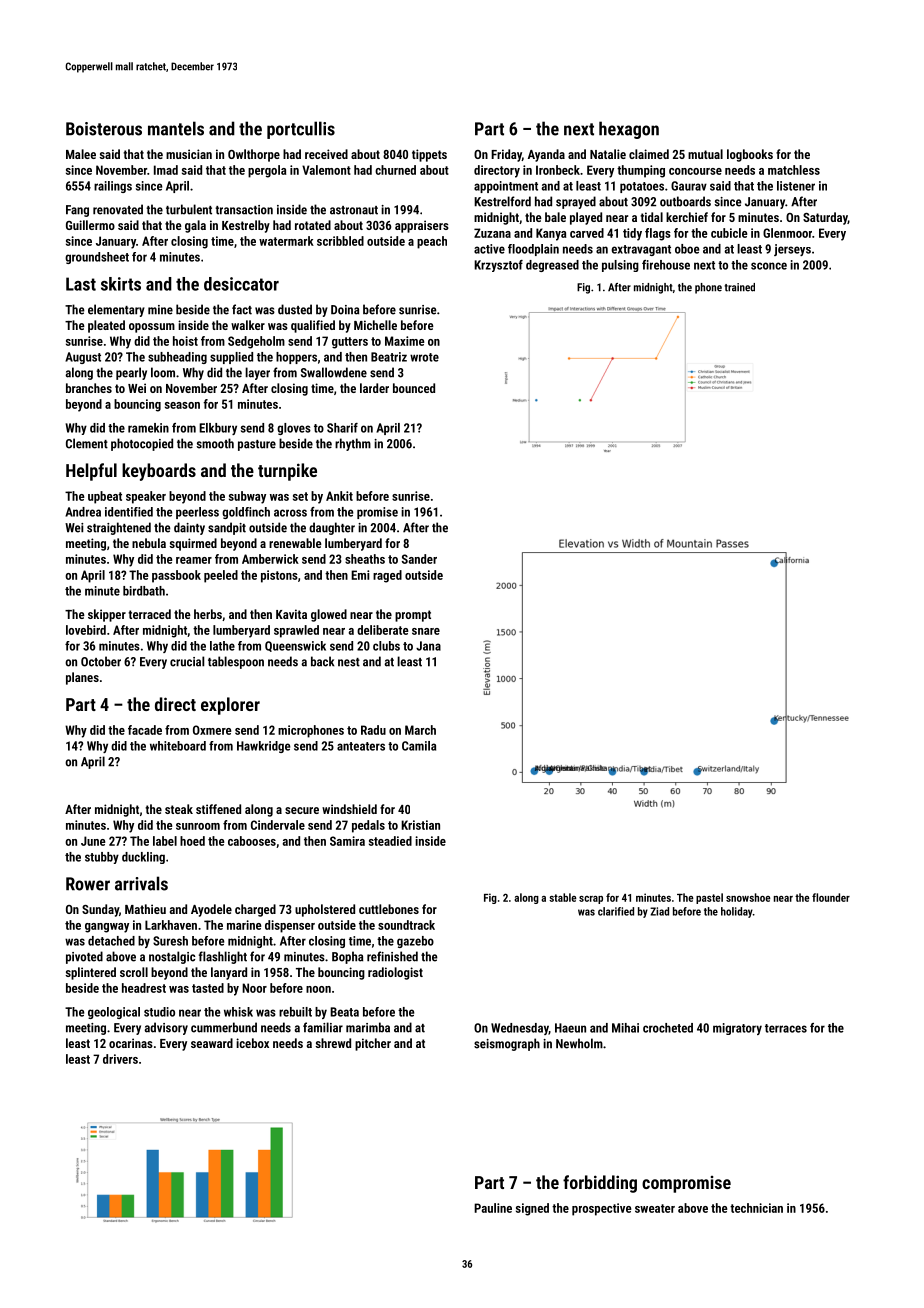 This screenshot has width=924, height=1308. Describe the element at coordinates (786, 1028) in the screenshot. I see `terraces` at that location.
